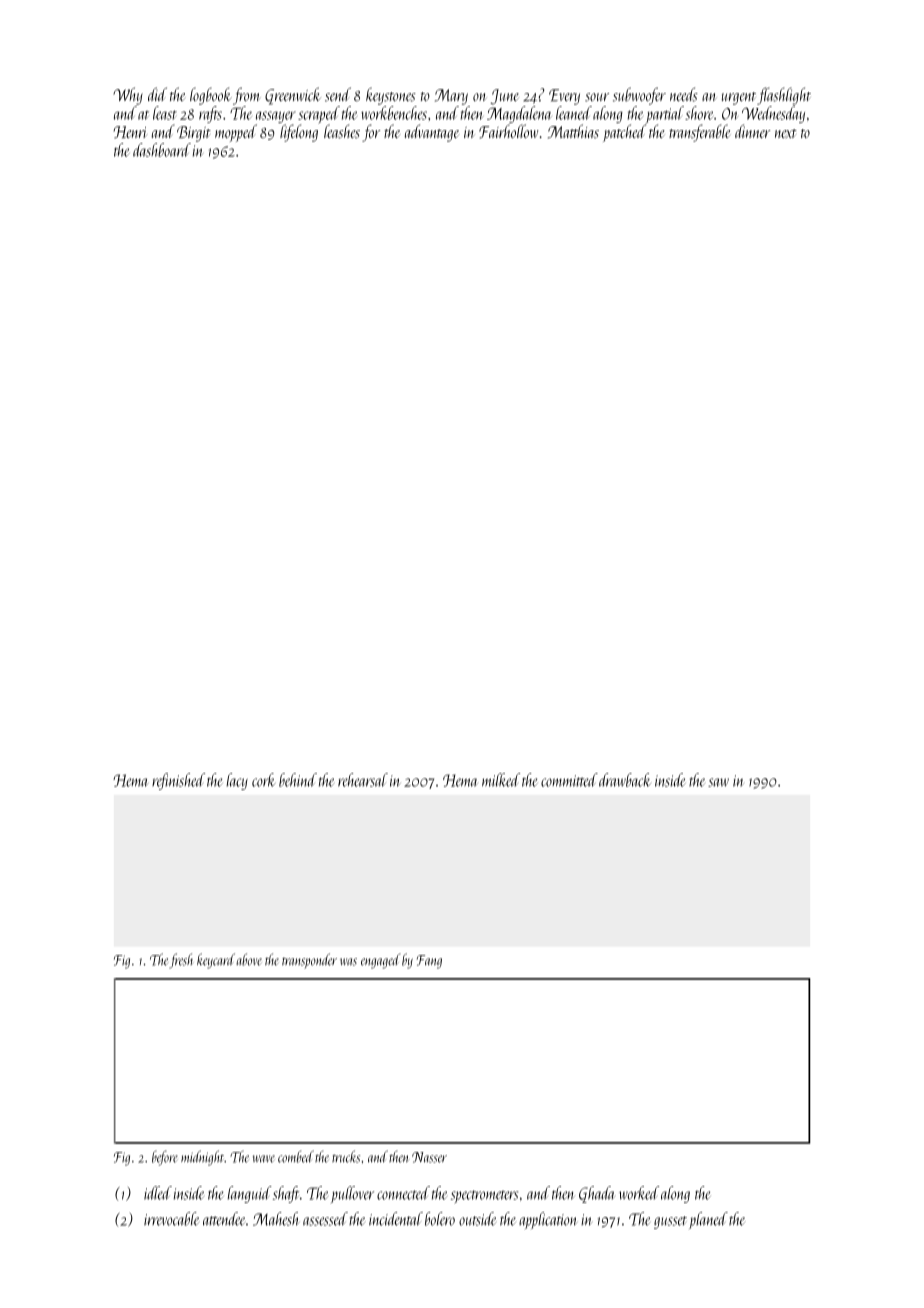  I want to click on subwoofer, so click(639, 96).
